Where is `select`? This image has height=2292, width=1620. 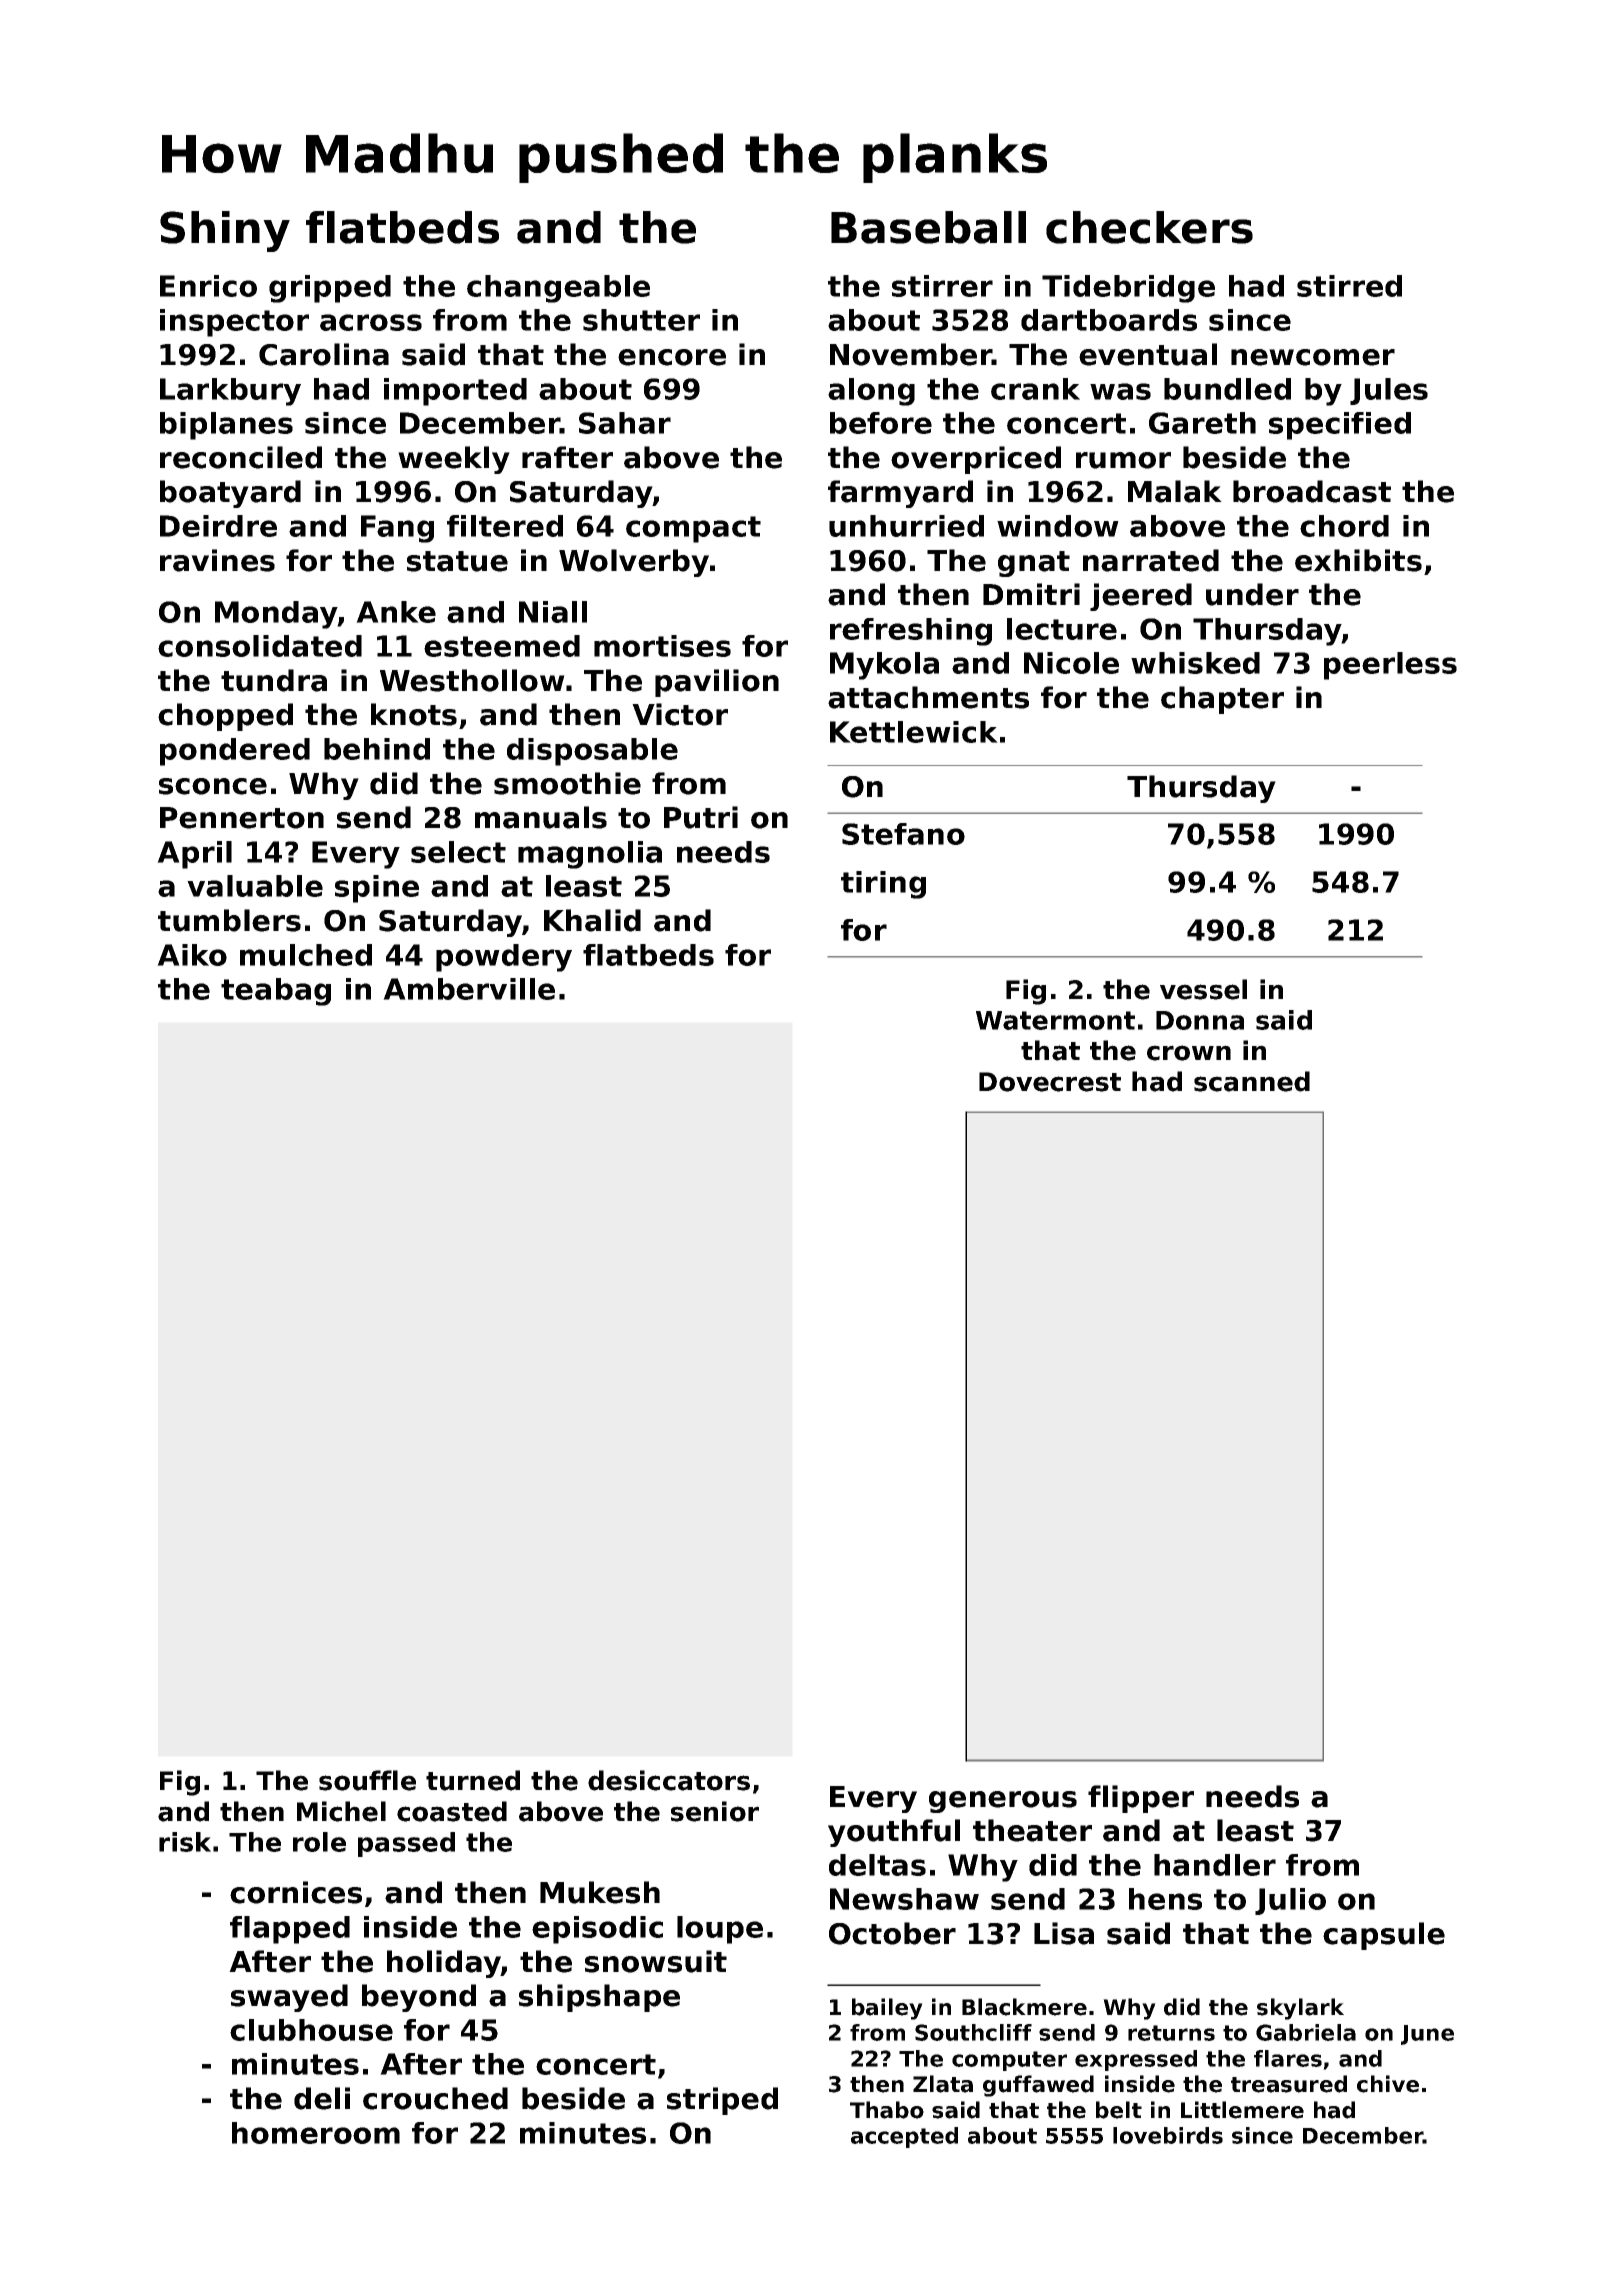
select is located at coordinates (458, 852).
